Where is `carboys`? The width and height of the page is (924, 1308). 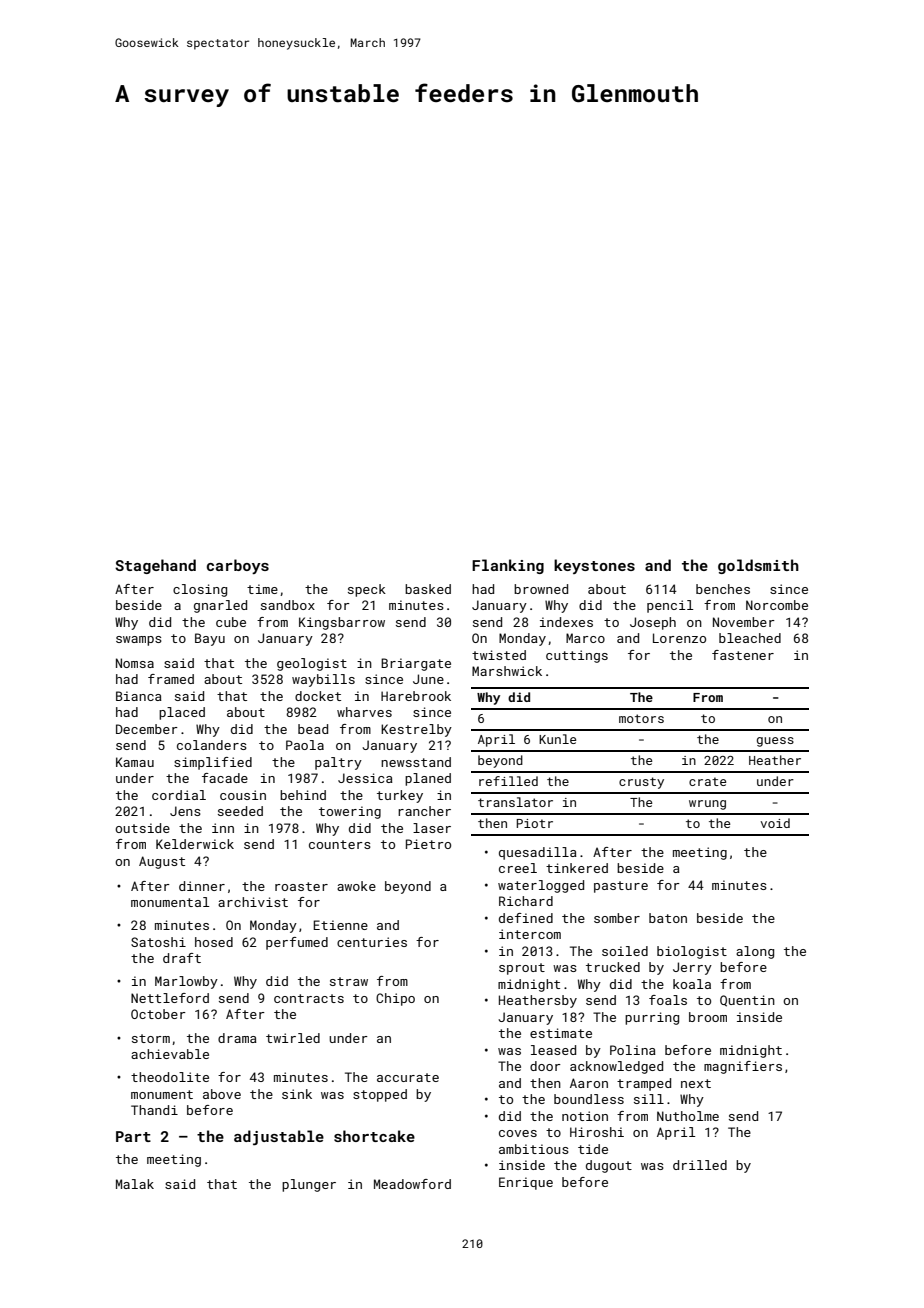 carboys is located at coordinates (238, 566).
